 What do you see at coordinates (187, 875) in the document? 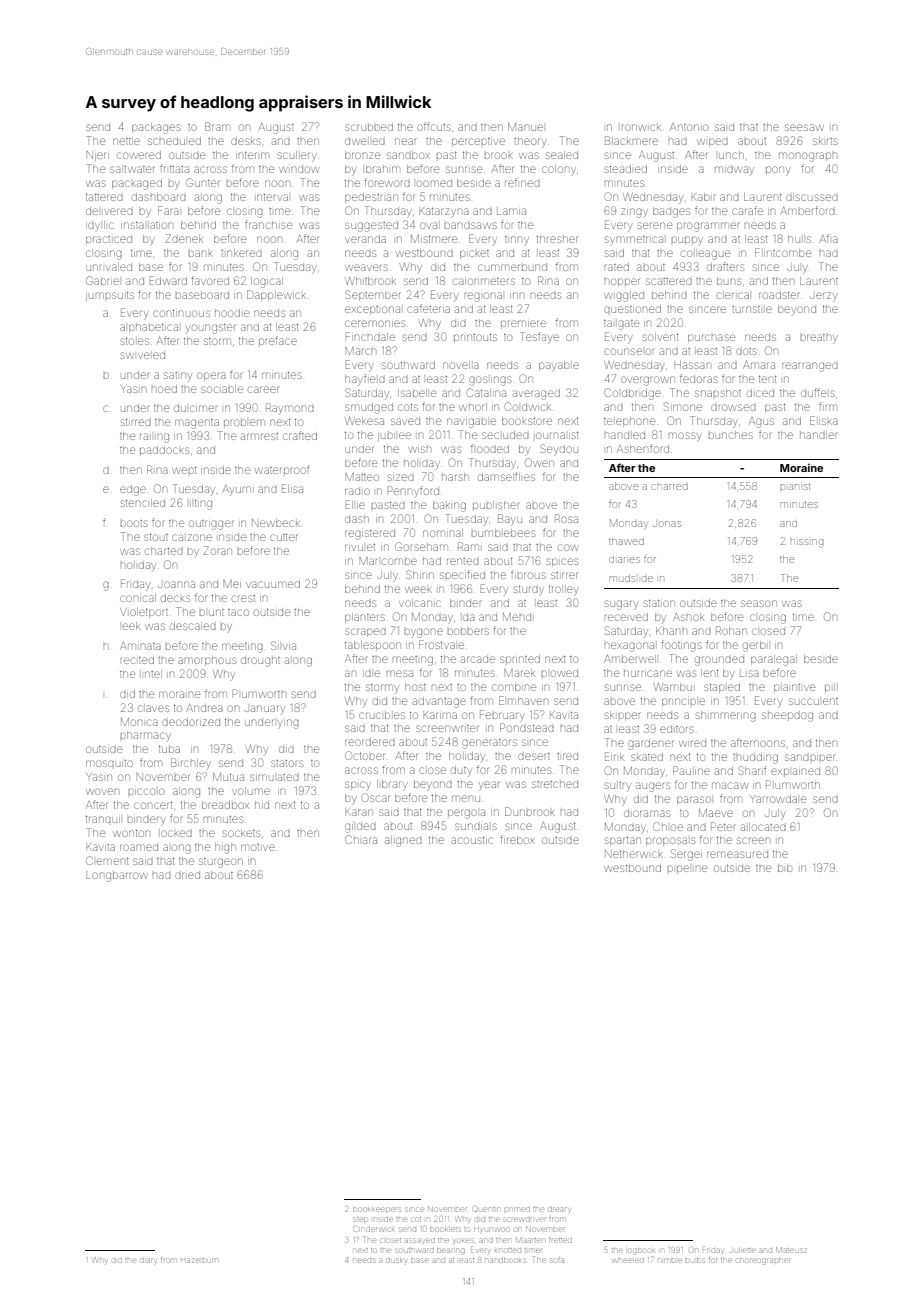
I see `dried` at bounding box center [187, 875].
